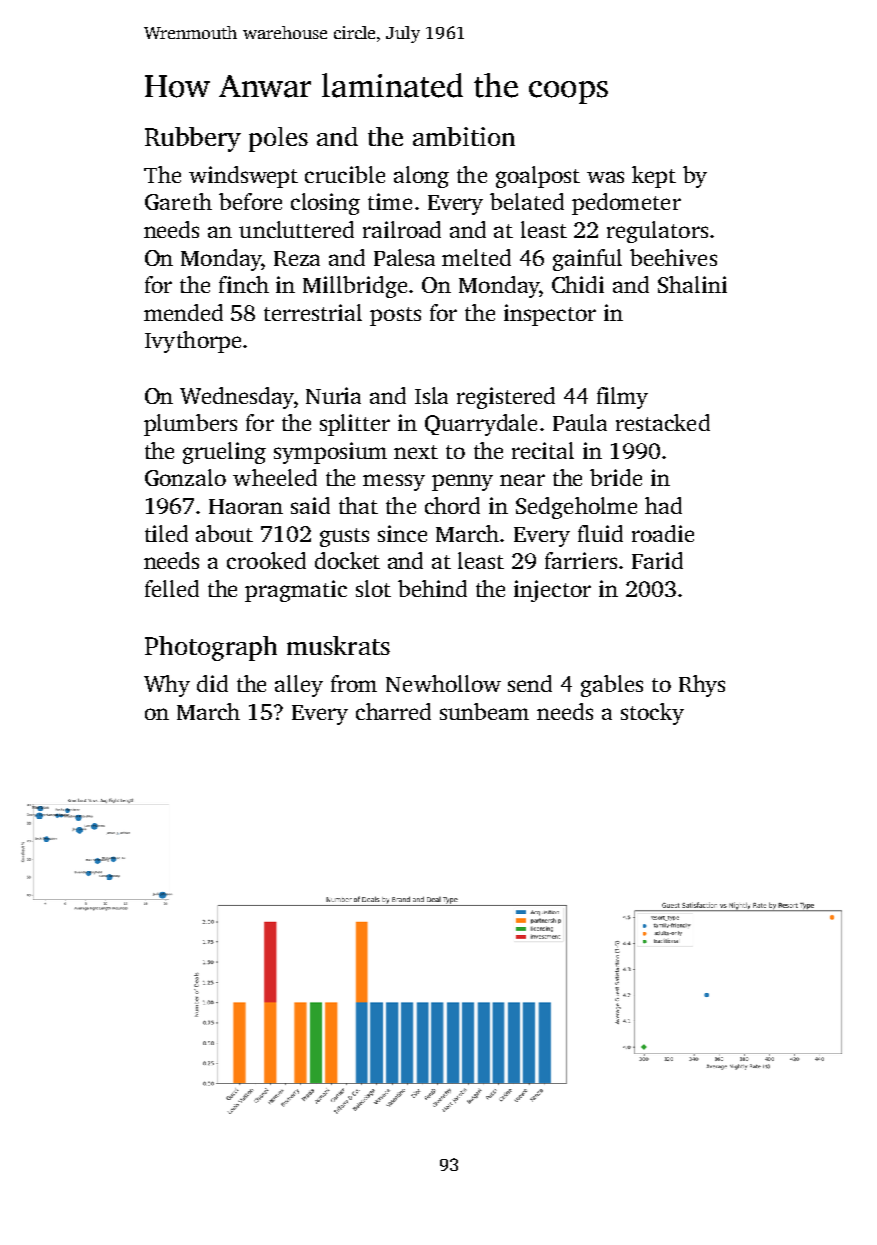  I want to click on ambition, so click(464, 136).
